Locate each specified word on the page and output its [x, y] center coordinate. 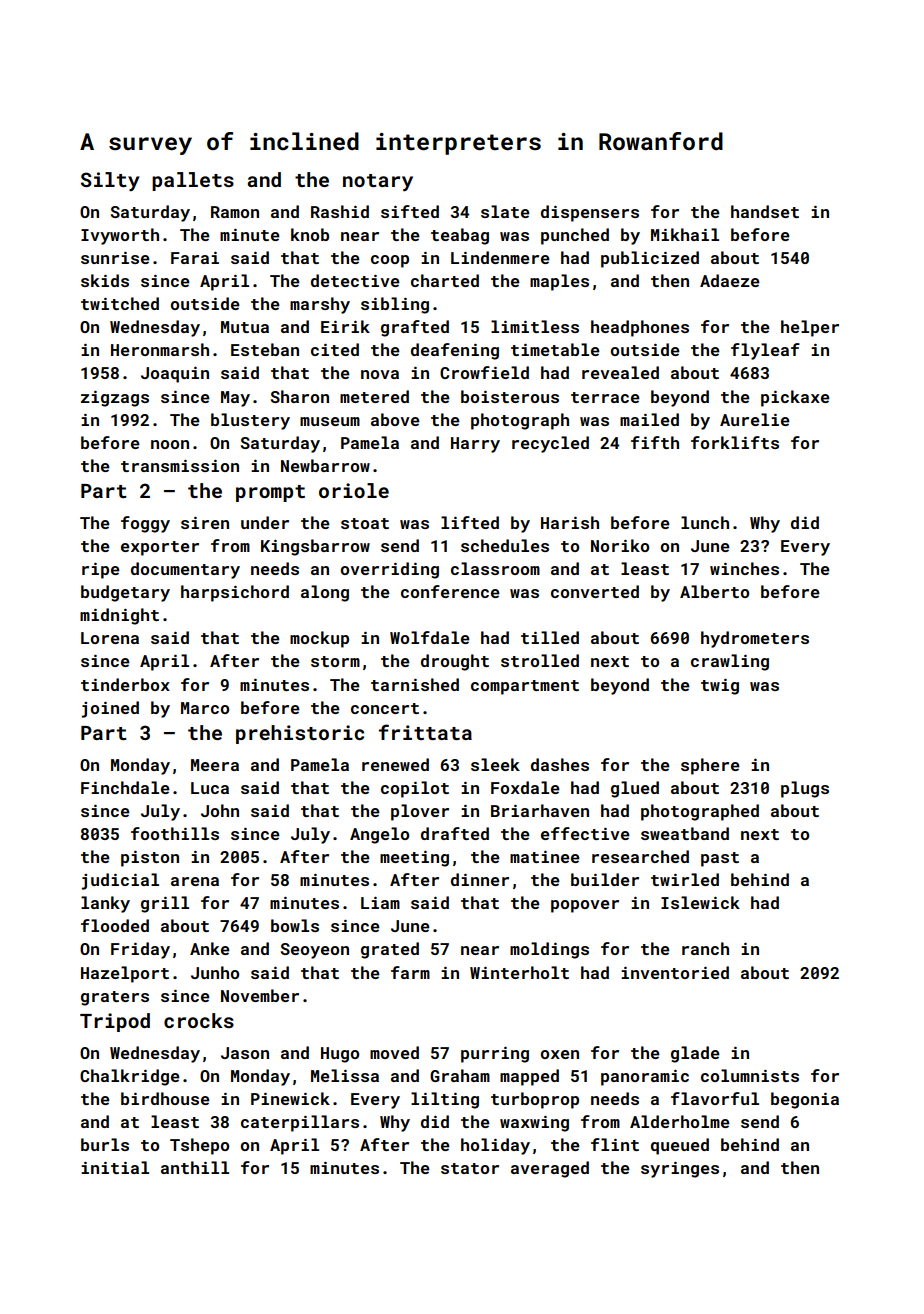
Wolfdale [430, 637]
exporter [160, 548]
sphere [710, 766]
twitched [120, 303]
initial [115, 1167]
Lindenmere [500, 257]
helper [810, 328]
